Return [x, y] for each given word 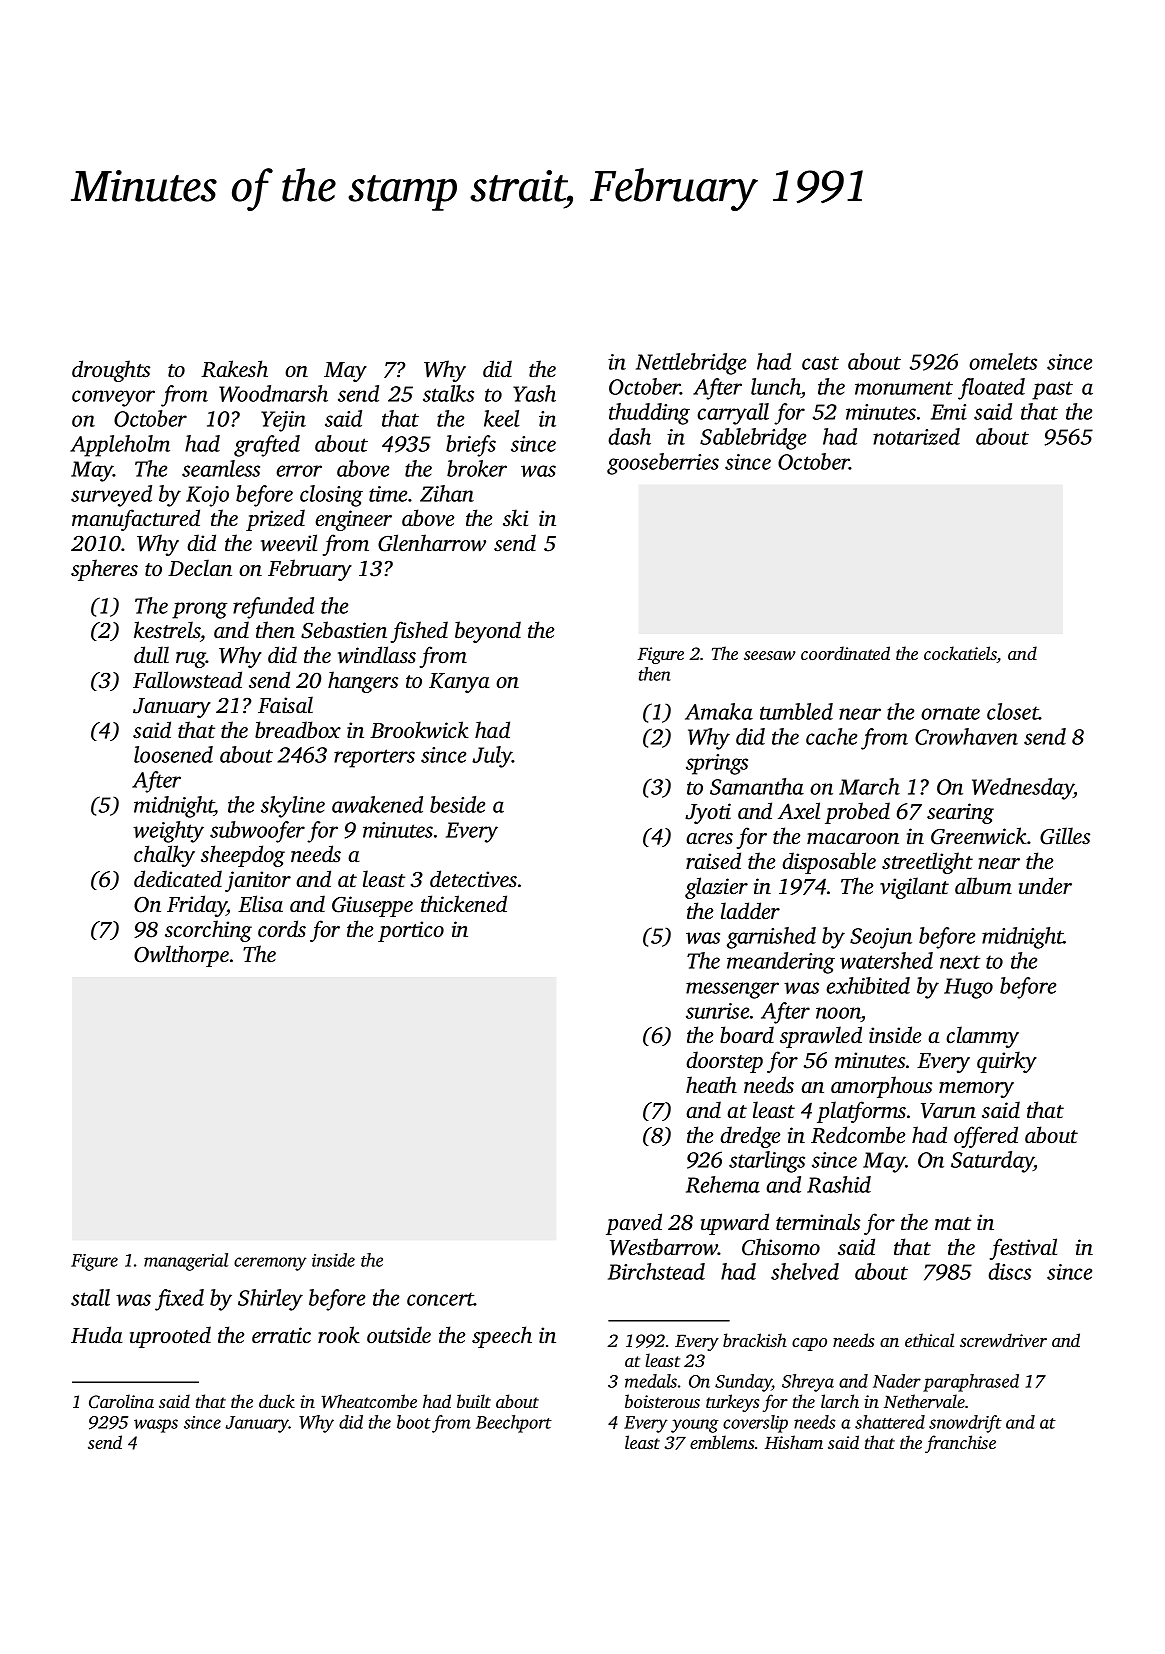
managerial [186, 1262]
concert [440, 1299]
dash [629, 436]
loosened [173, 754]
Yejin [283, 421]
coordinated [845, 653]
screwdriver [1003, 1340]
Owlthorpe [181, 956]
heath [711, 1084]
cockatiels [960, 654]
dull [151, 654]
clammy [982, 1037]
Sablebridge [753, 439]
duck [277, 1401]
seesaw [770, 655]
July [492, 757]
